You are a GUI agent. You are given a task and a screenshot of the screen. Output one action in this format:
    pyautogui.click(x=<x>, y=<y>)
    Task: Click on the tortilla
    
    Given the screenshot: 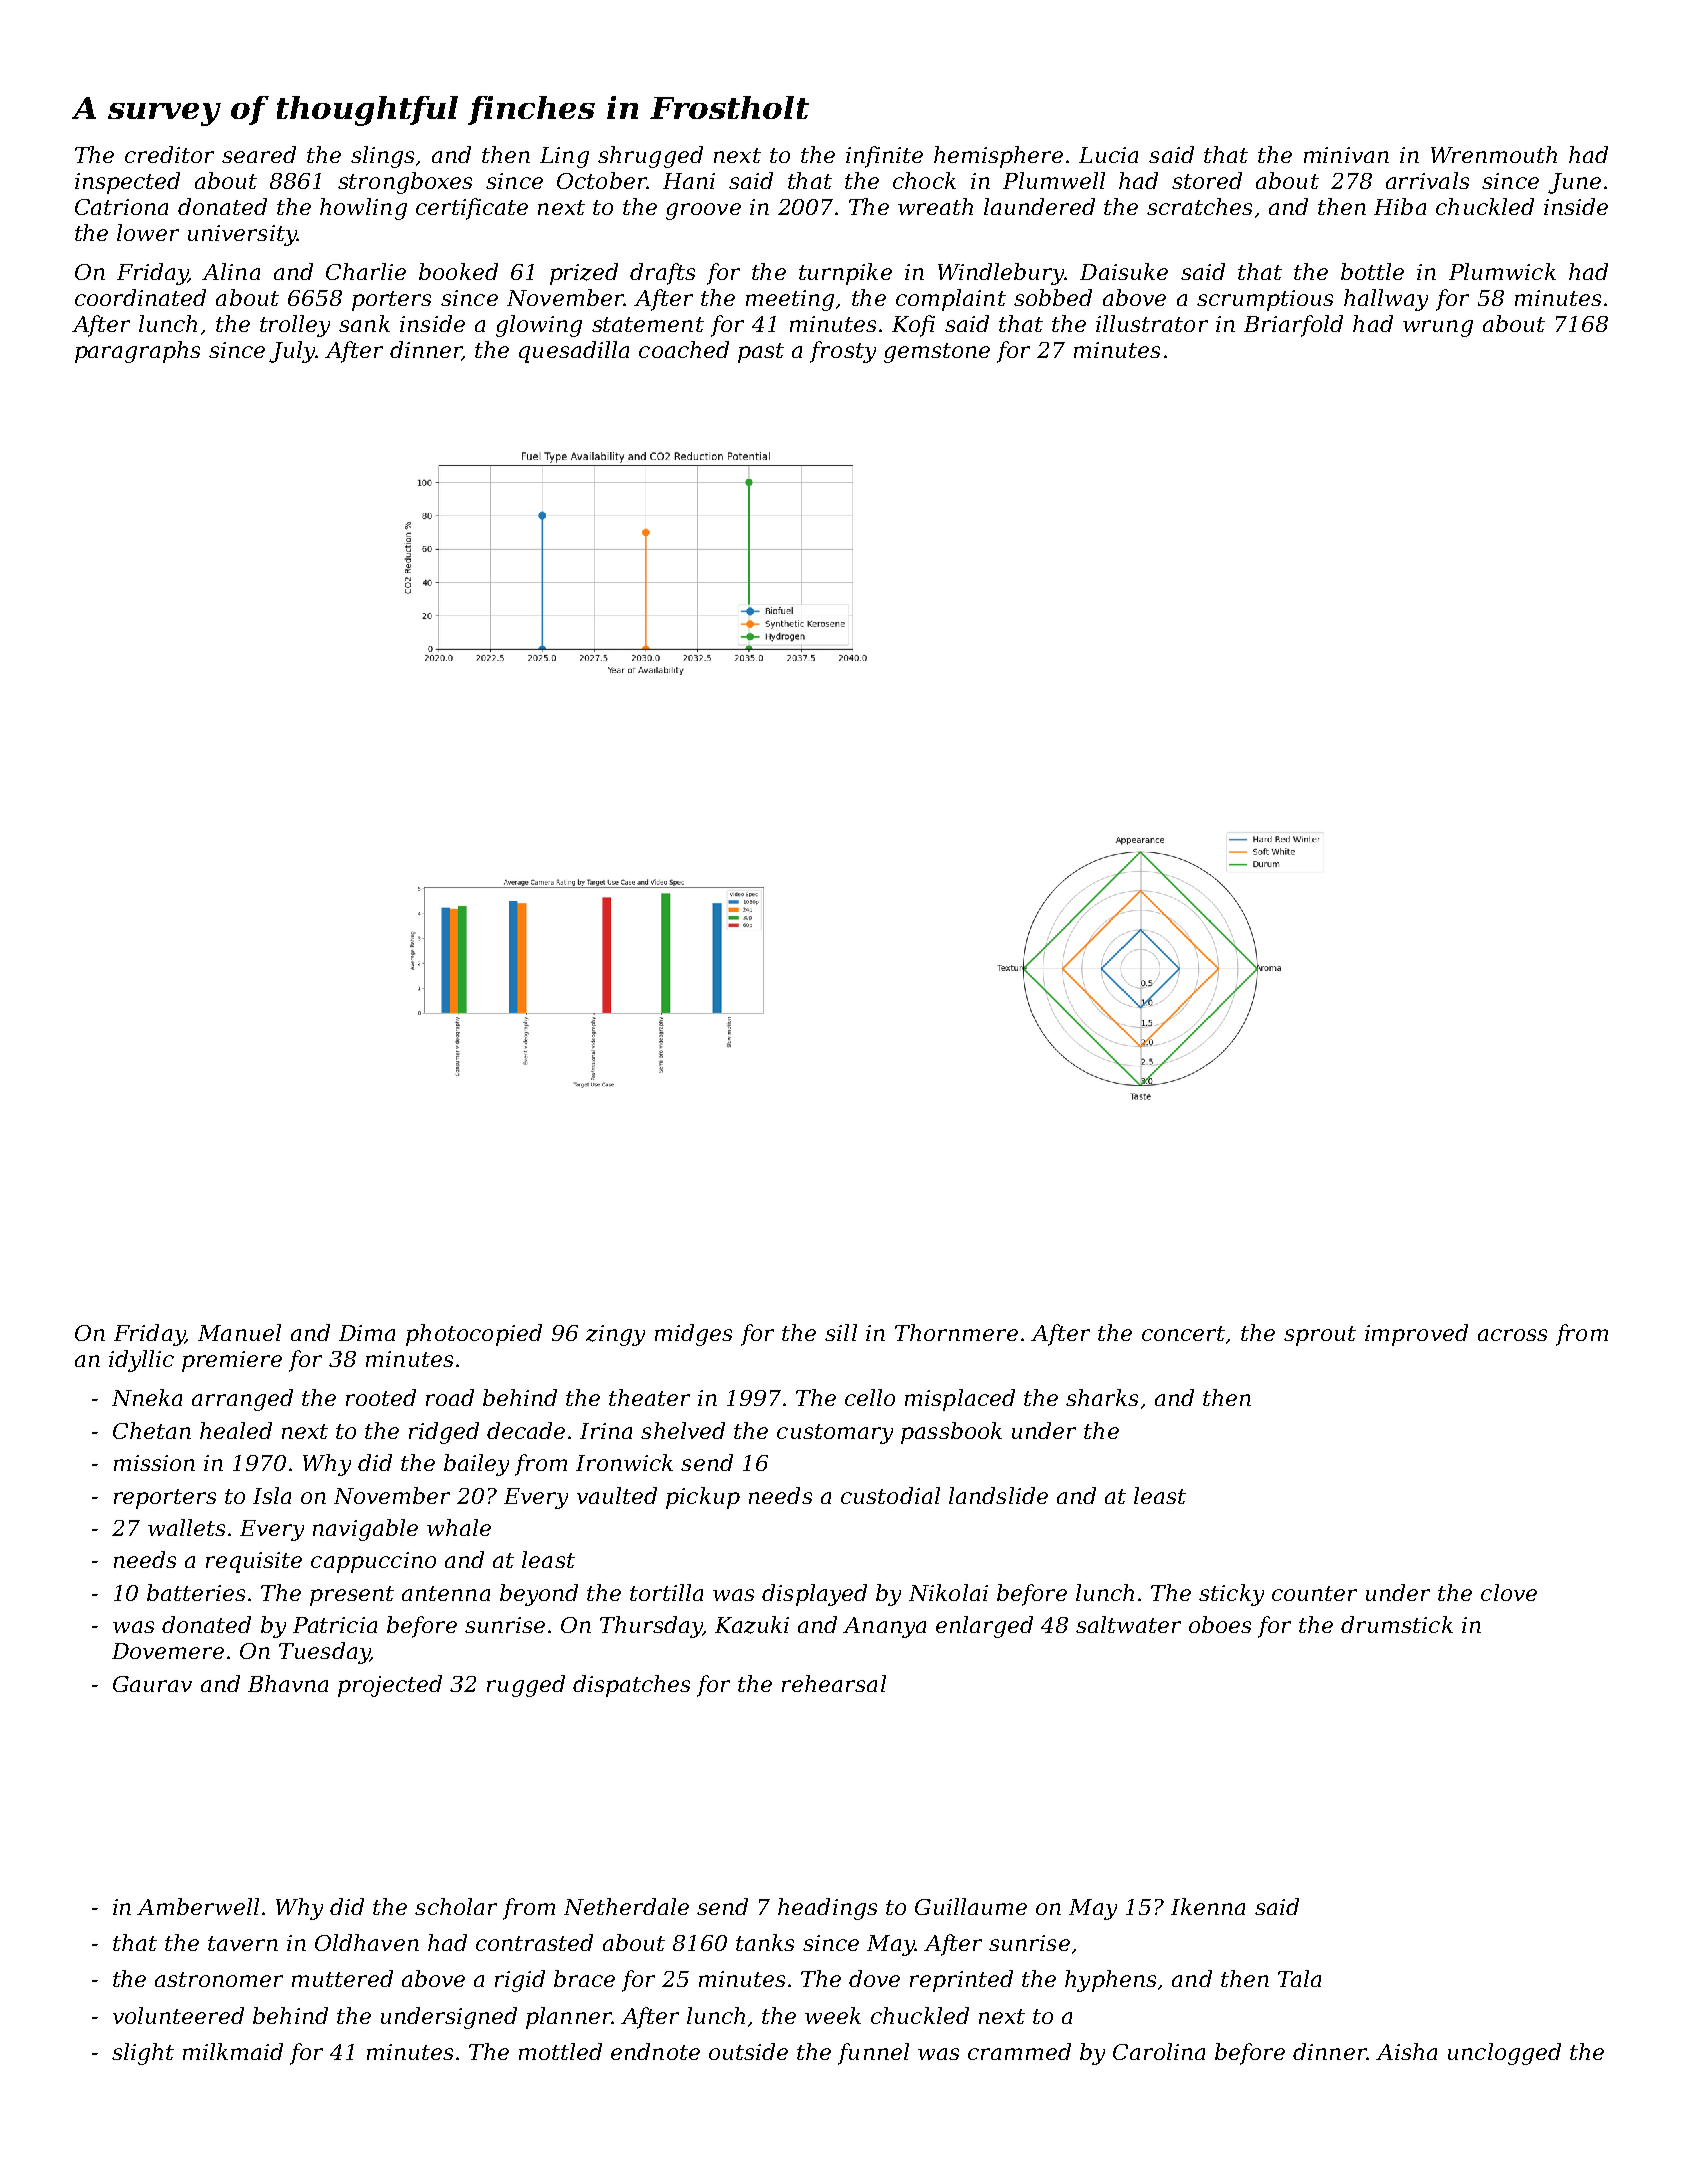 What is the action you would take?
    pyautogui.click(x=666, y=1592)
